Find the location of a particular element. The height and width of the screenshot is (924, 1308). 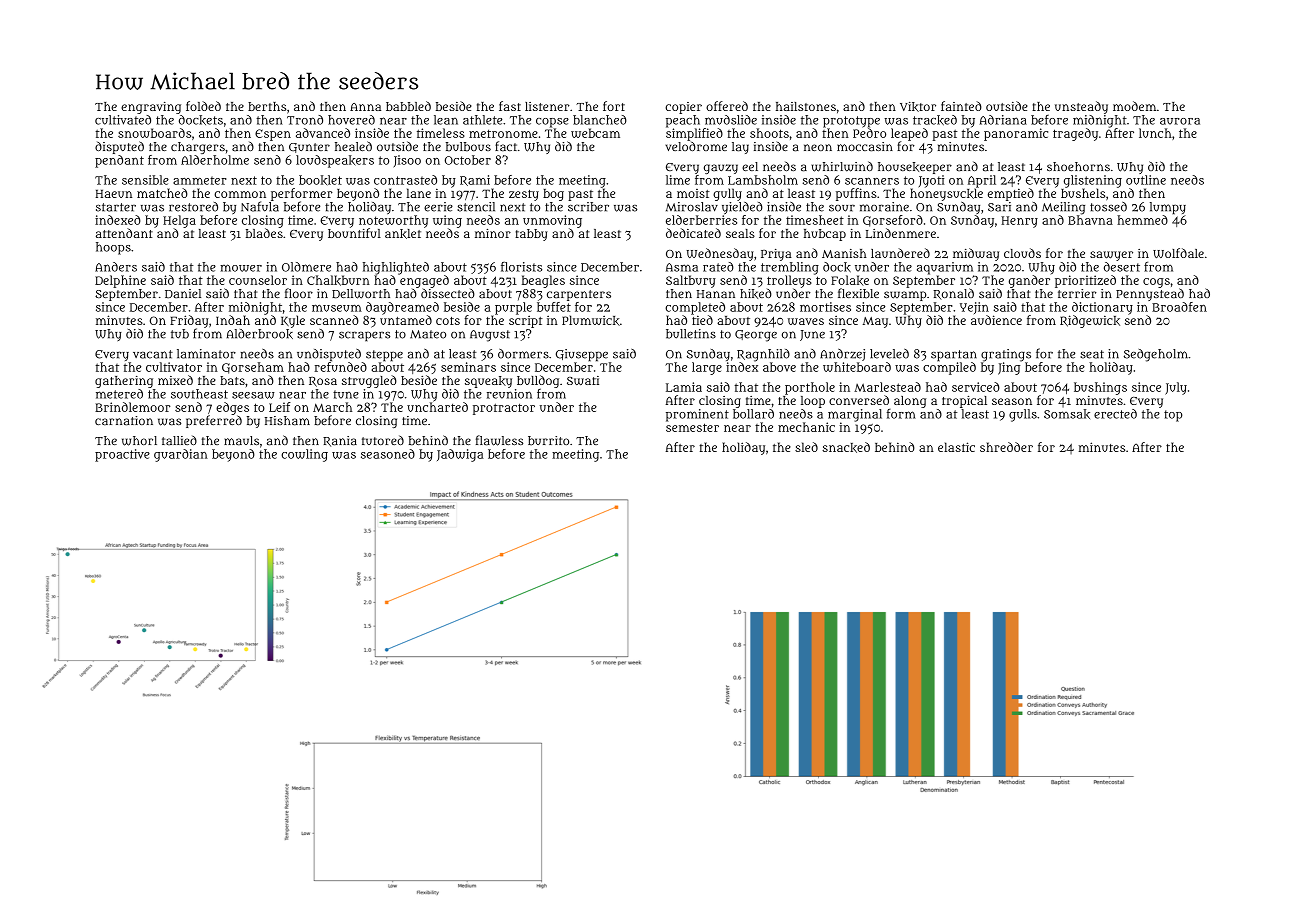

ammeter is located at coordinates (200, 180).
